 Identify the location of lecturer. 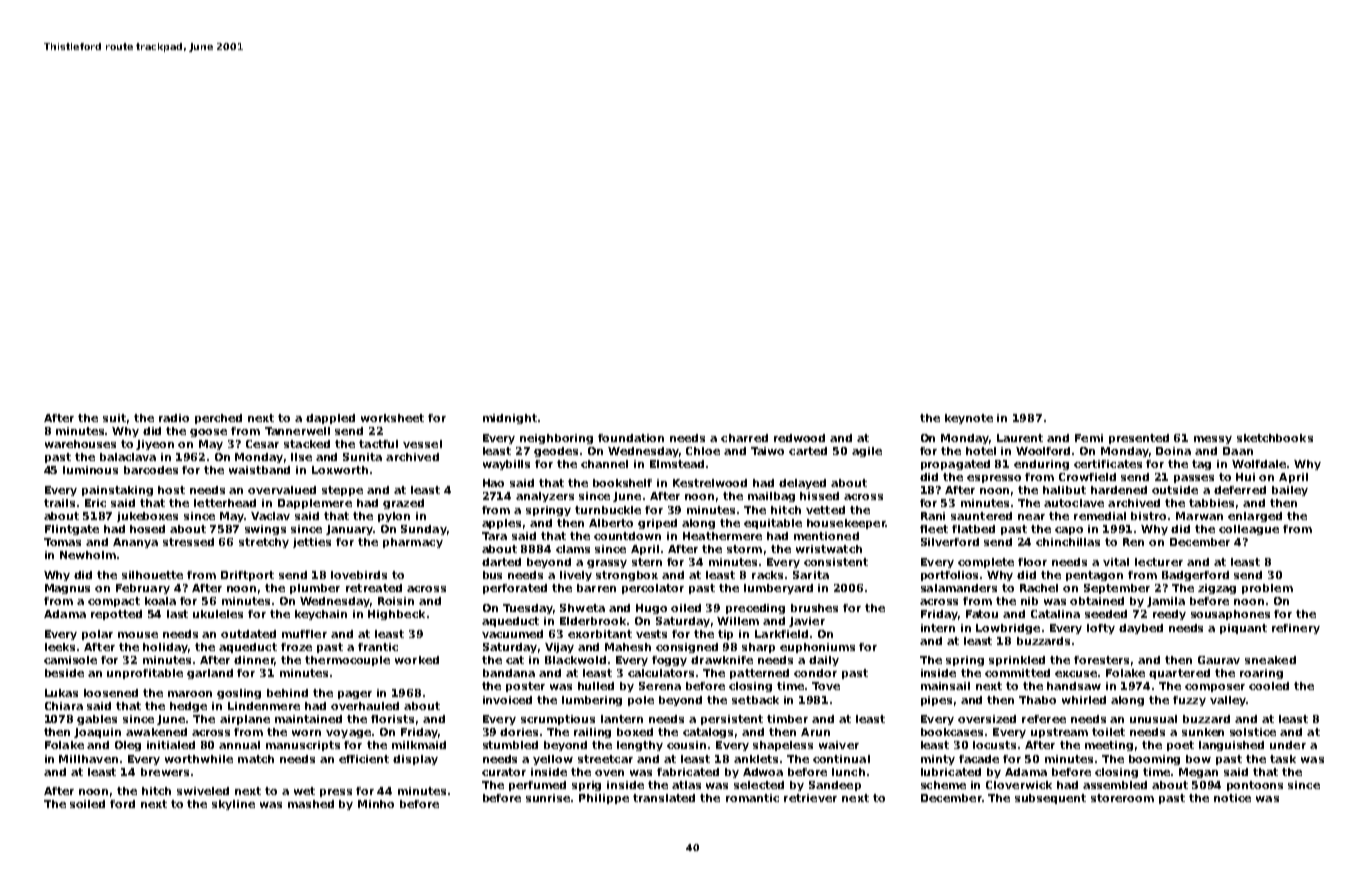
(1159, 562).
